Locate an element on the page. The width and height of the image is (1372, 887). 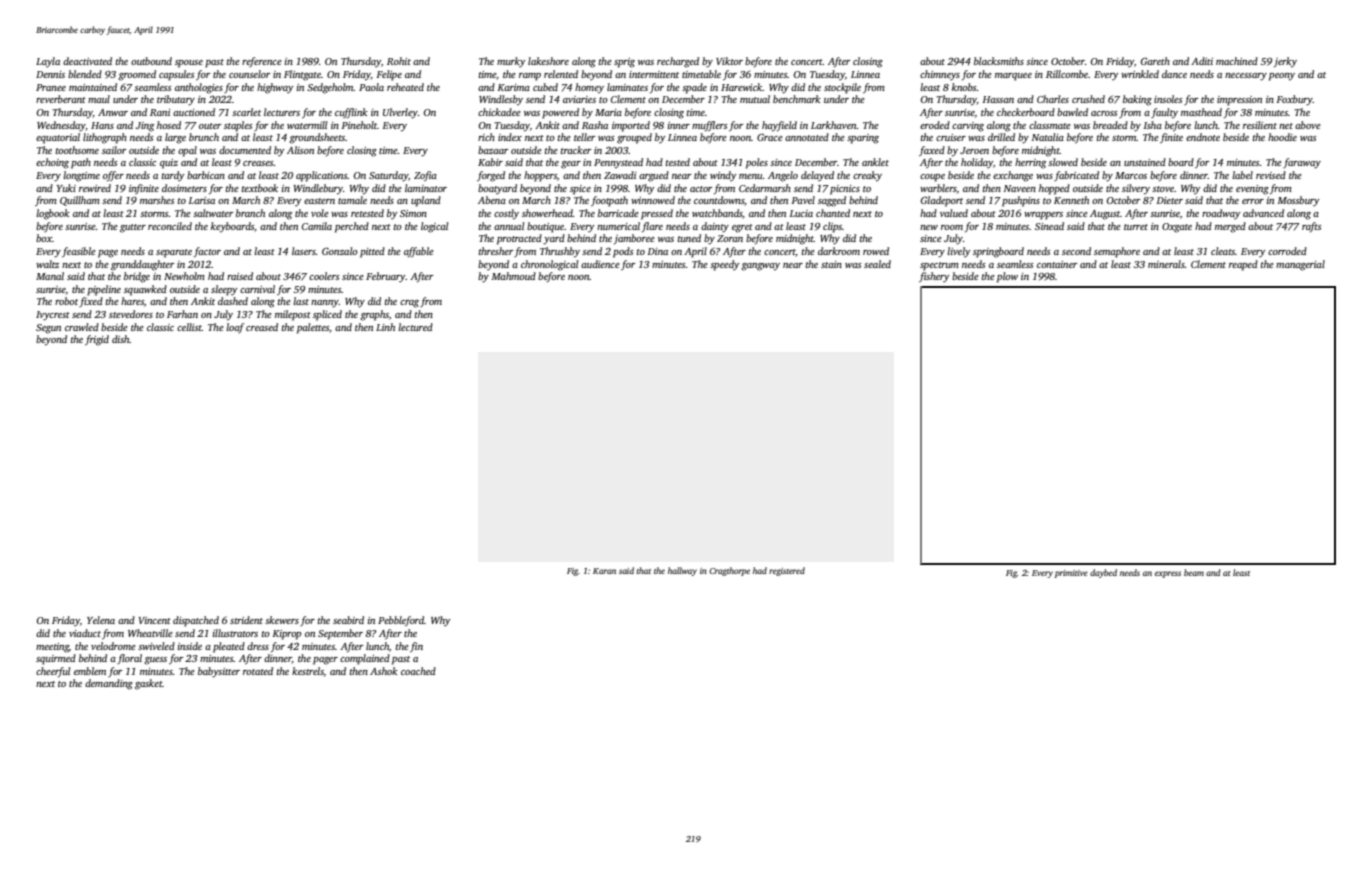
classmate is located at coordinates (1050, 125).
